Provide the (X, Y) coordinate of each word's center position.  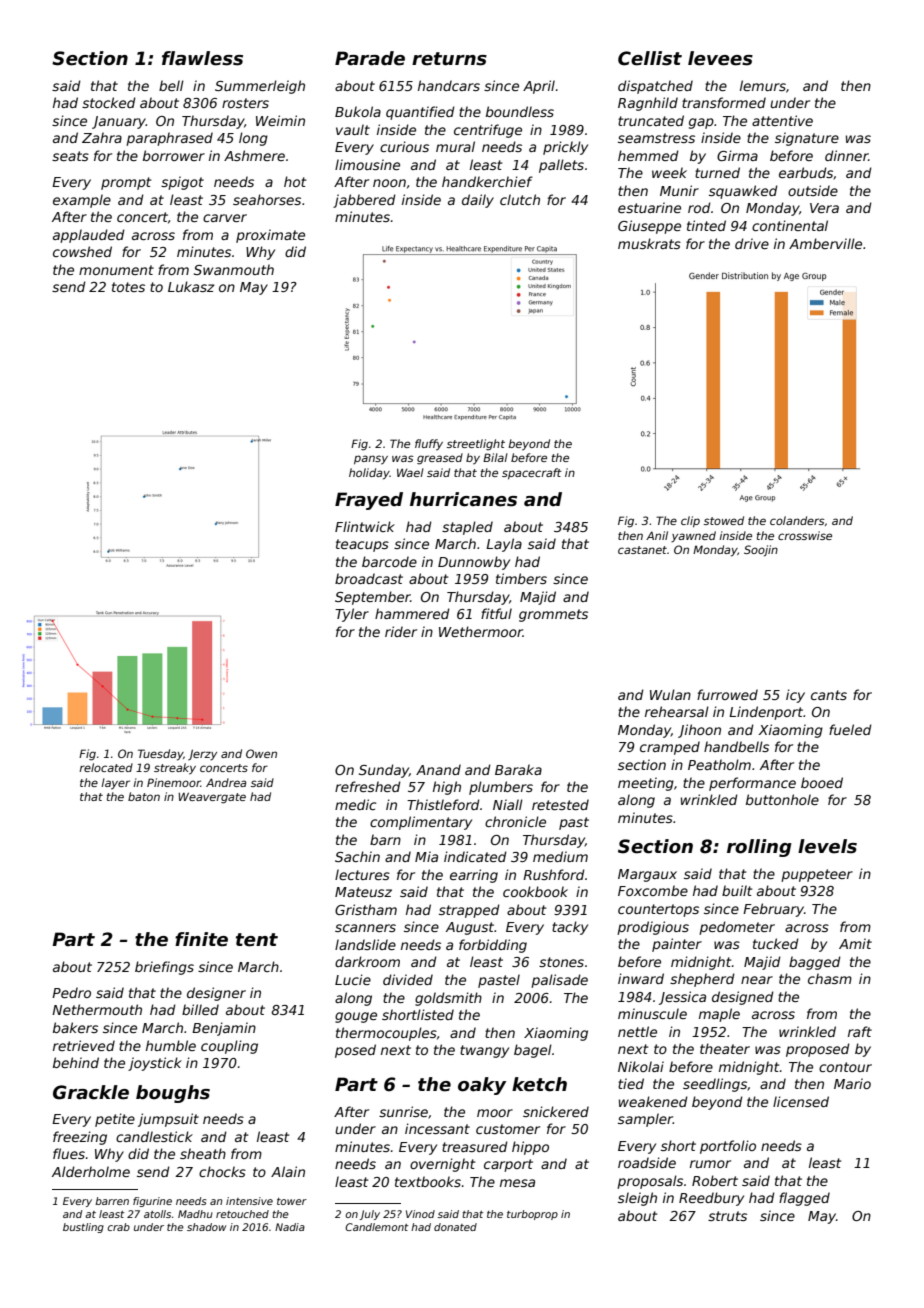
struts (727, 1216)
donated (455, 1227)
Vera (824, 208)
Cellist (650, 58)
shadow (206, 1227)
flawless (202, 58)
